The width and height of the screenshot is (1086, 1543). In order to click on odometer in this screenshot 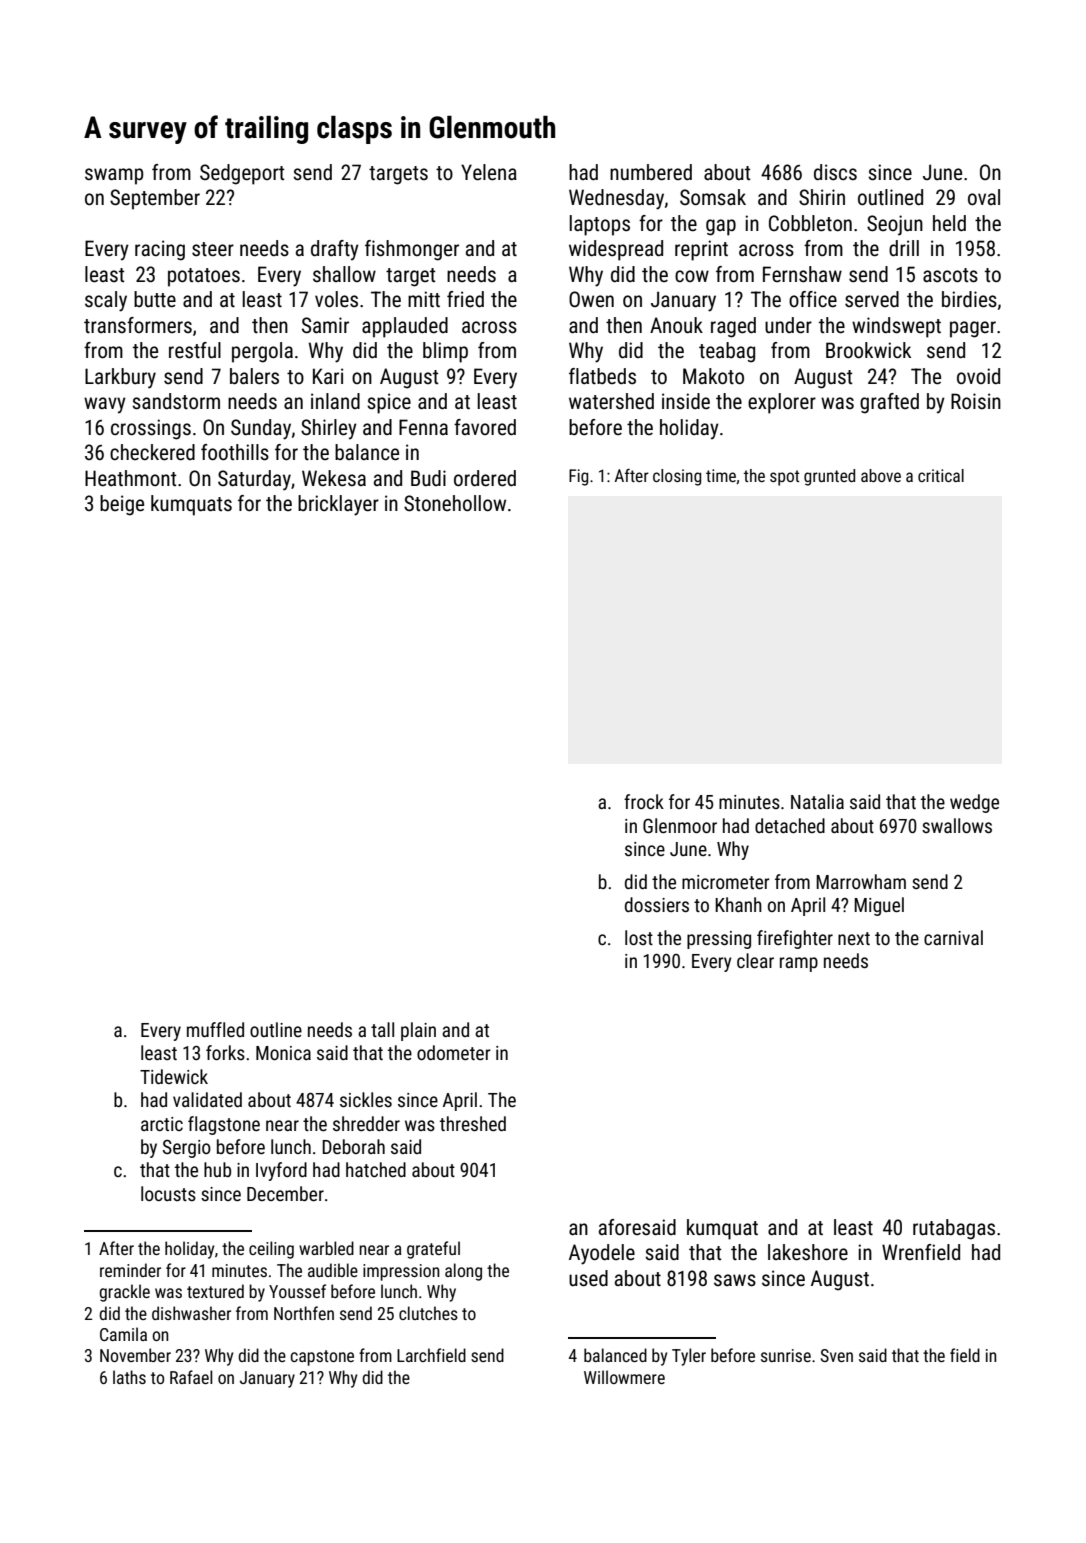, I will do `click(454, 1052)`.
